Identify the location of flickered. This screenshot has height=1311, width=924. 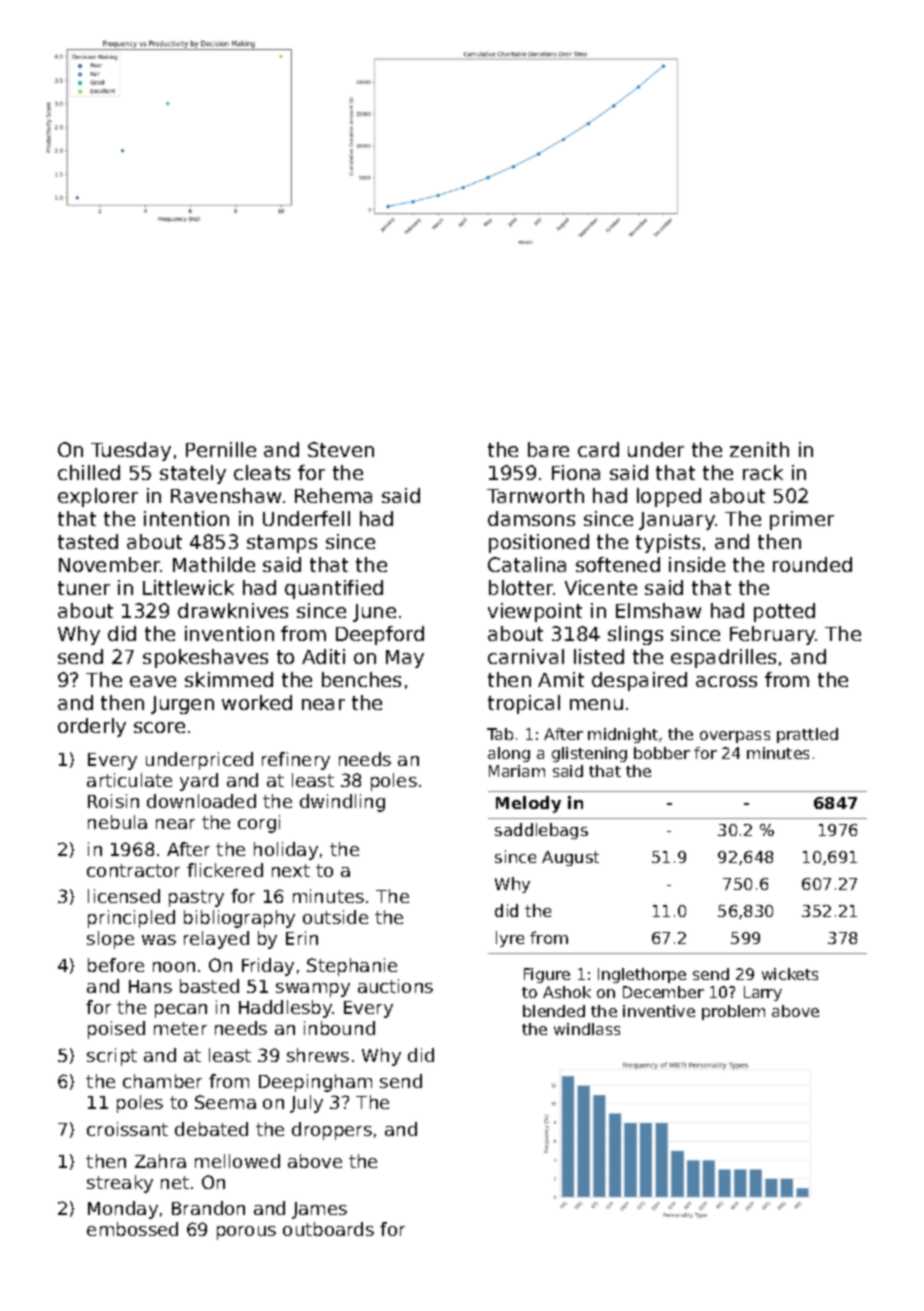
(225, 870).
